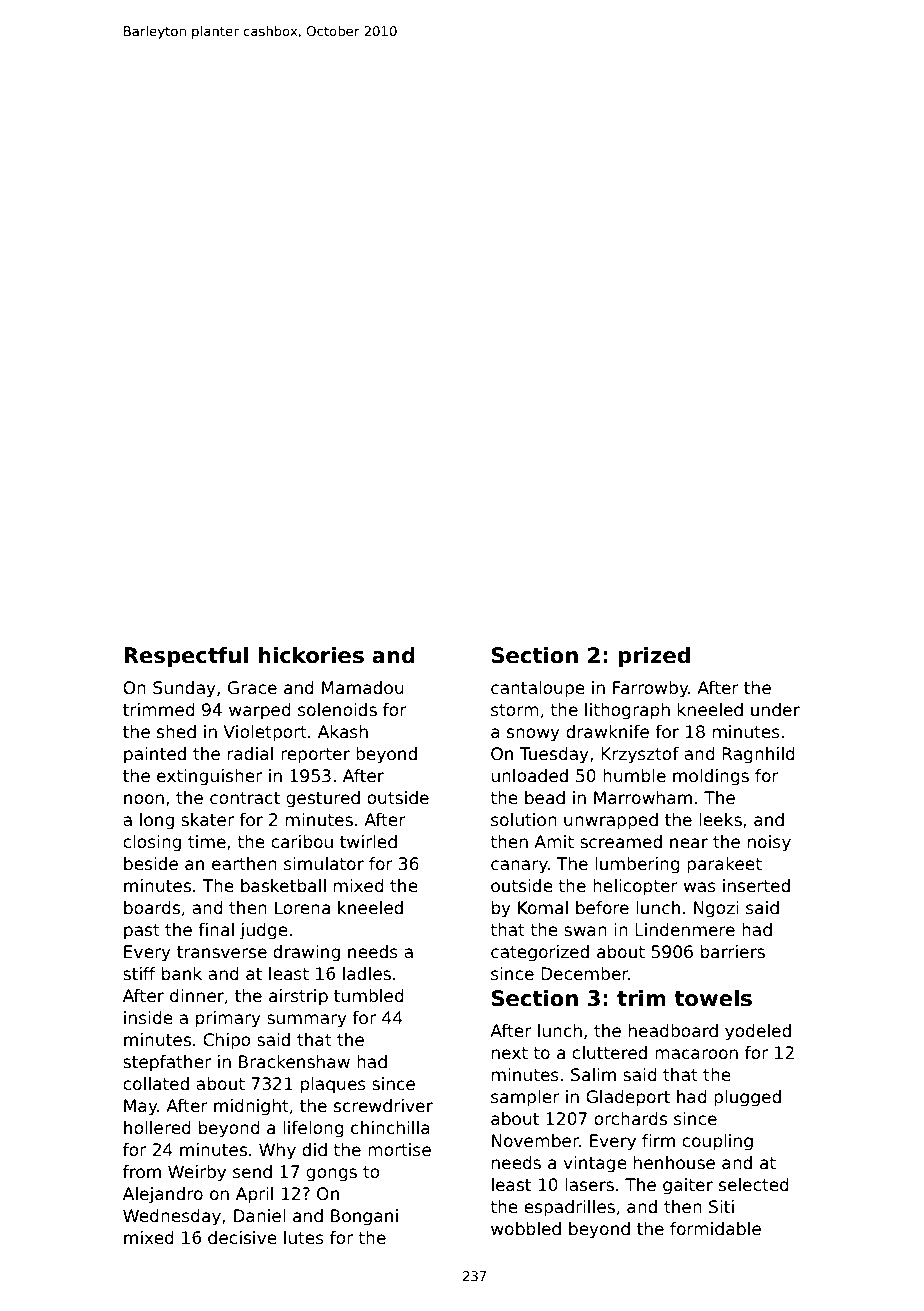 The image size is (924, 1311). What do you see at coordinates (304, 1238) in the page?
I see `lutes` at bounding box center [304, 1238].
